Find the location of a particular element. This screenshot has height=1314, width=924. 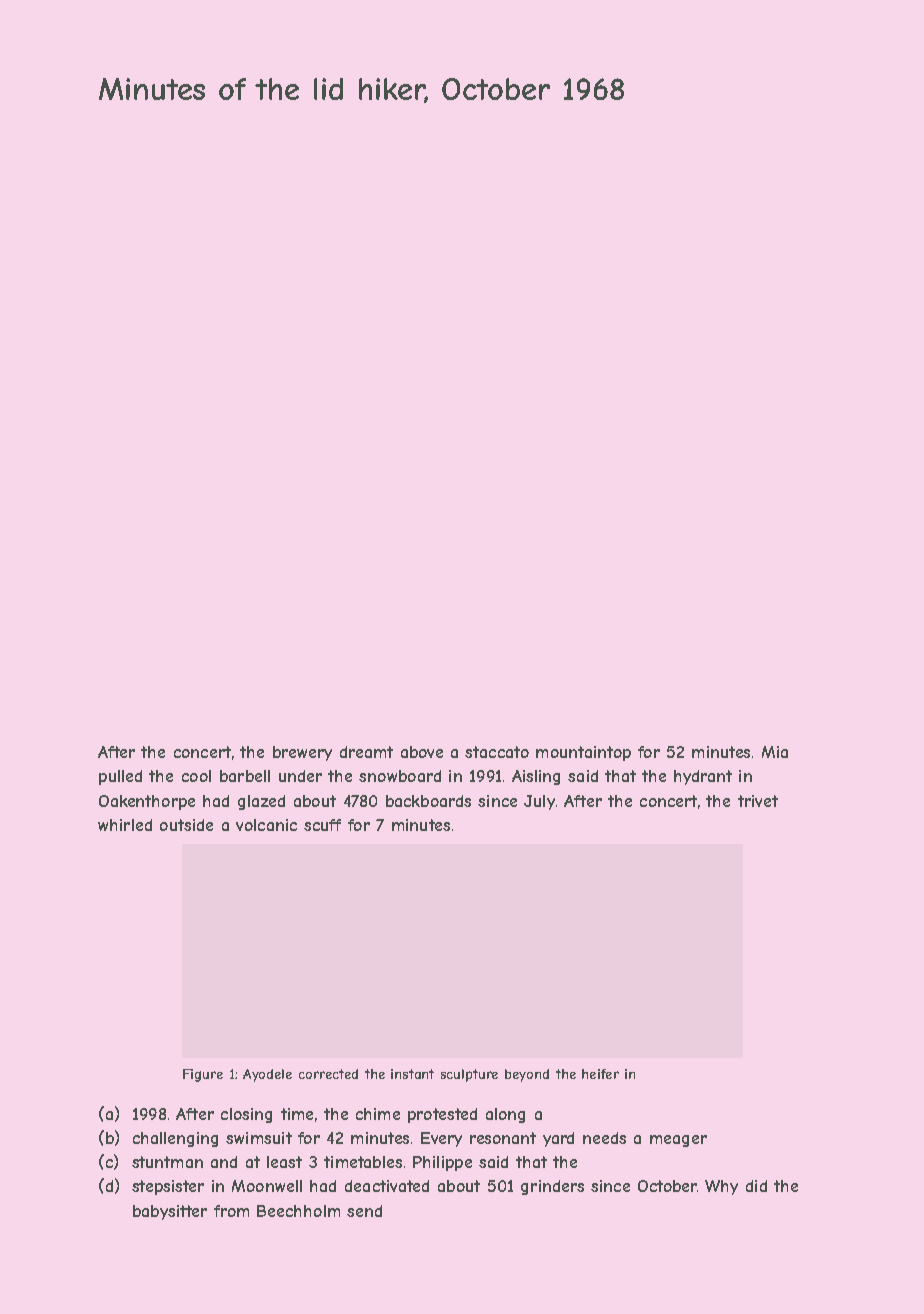

whirled is located at coordinates (125, 825).
